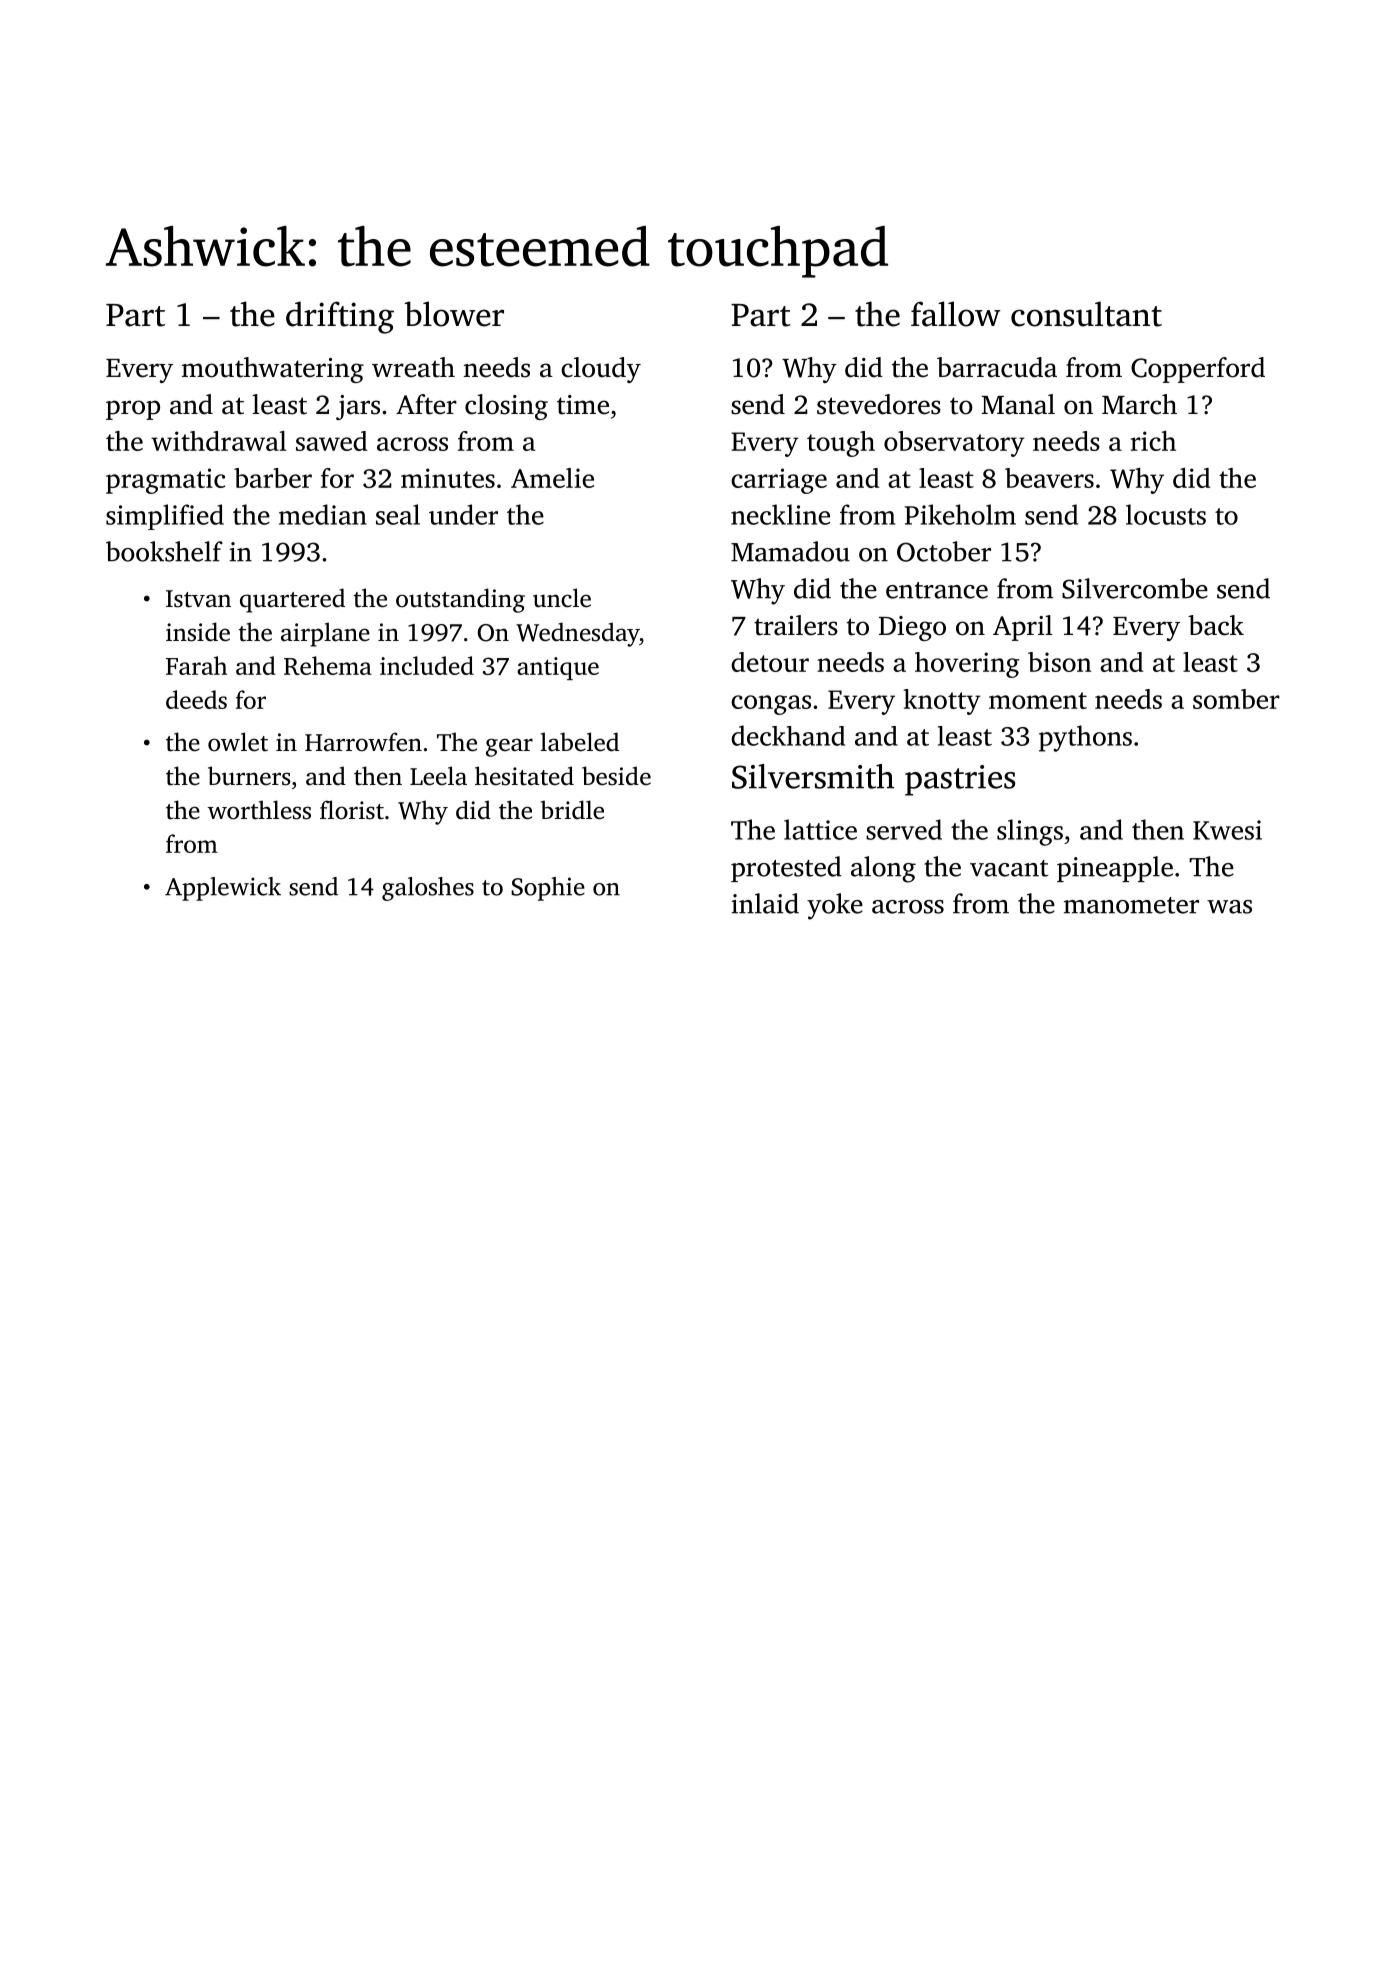 This image has width=1386, height=1969. What do you see at coordinates (954, 444) in the image?
I see `observatory` at bounding box center [954, 444].
